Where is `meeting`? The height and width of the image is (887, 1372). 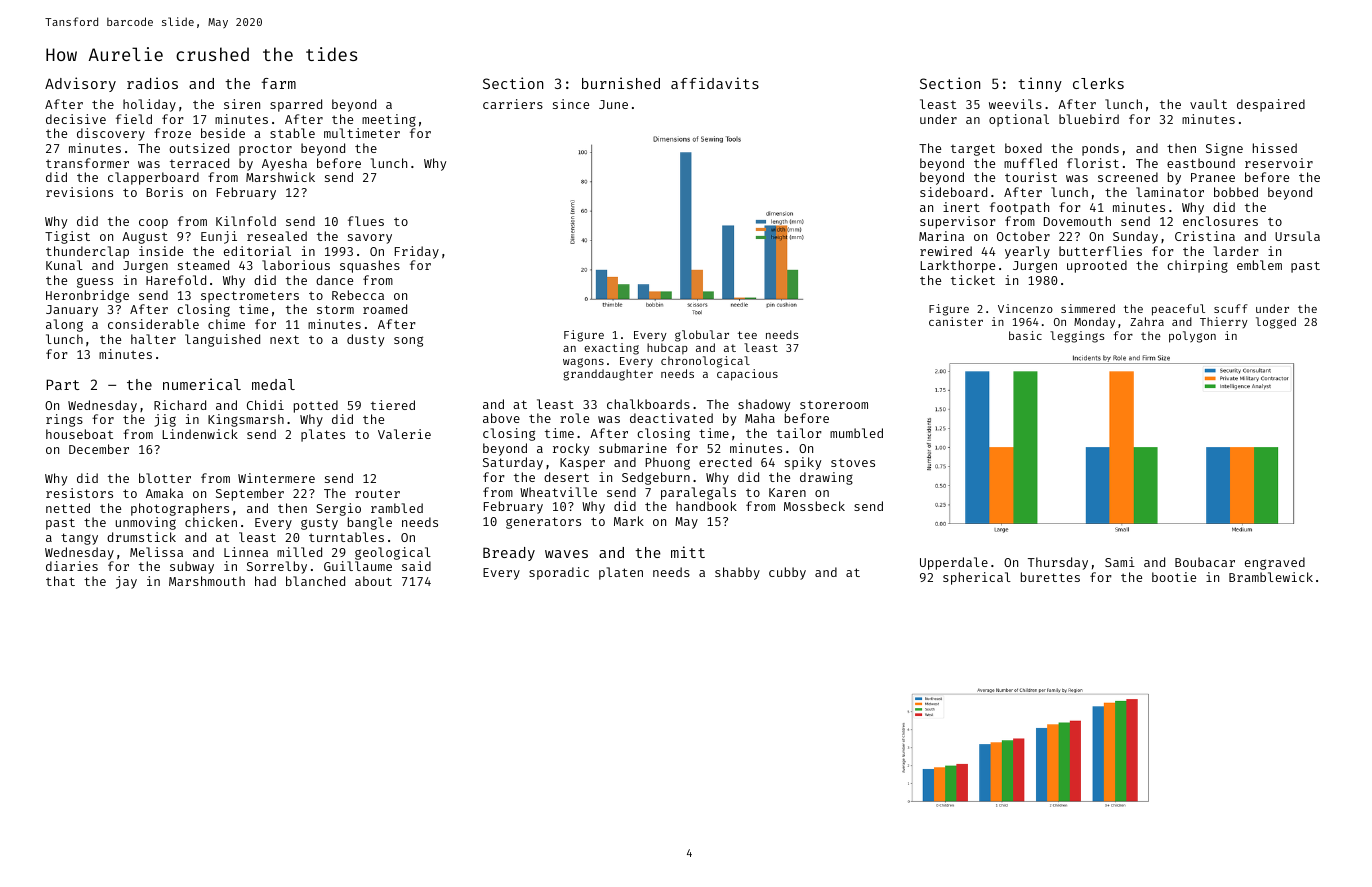
meeting is located at coordinates (389, 120).
